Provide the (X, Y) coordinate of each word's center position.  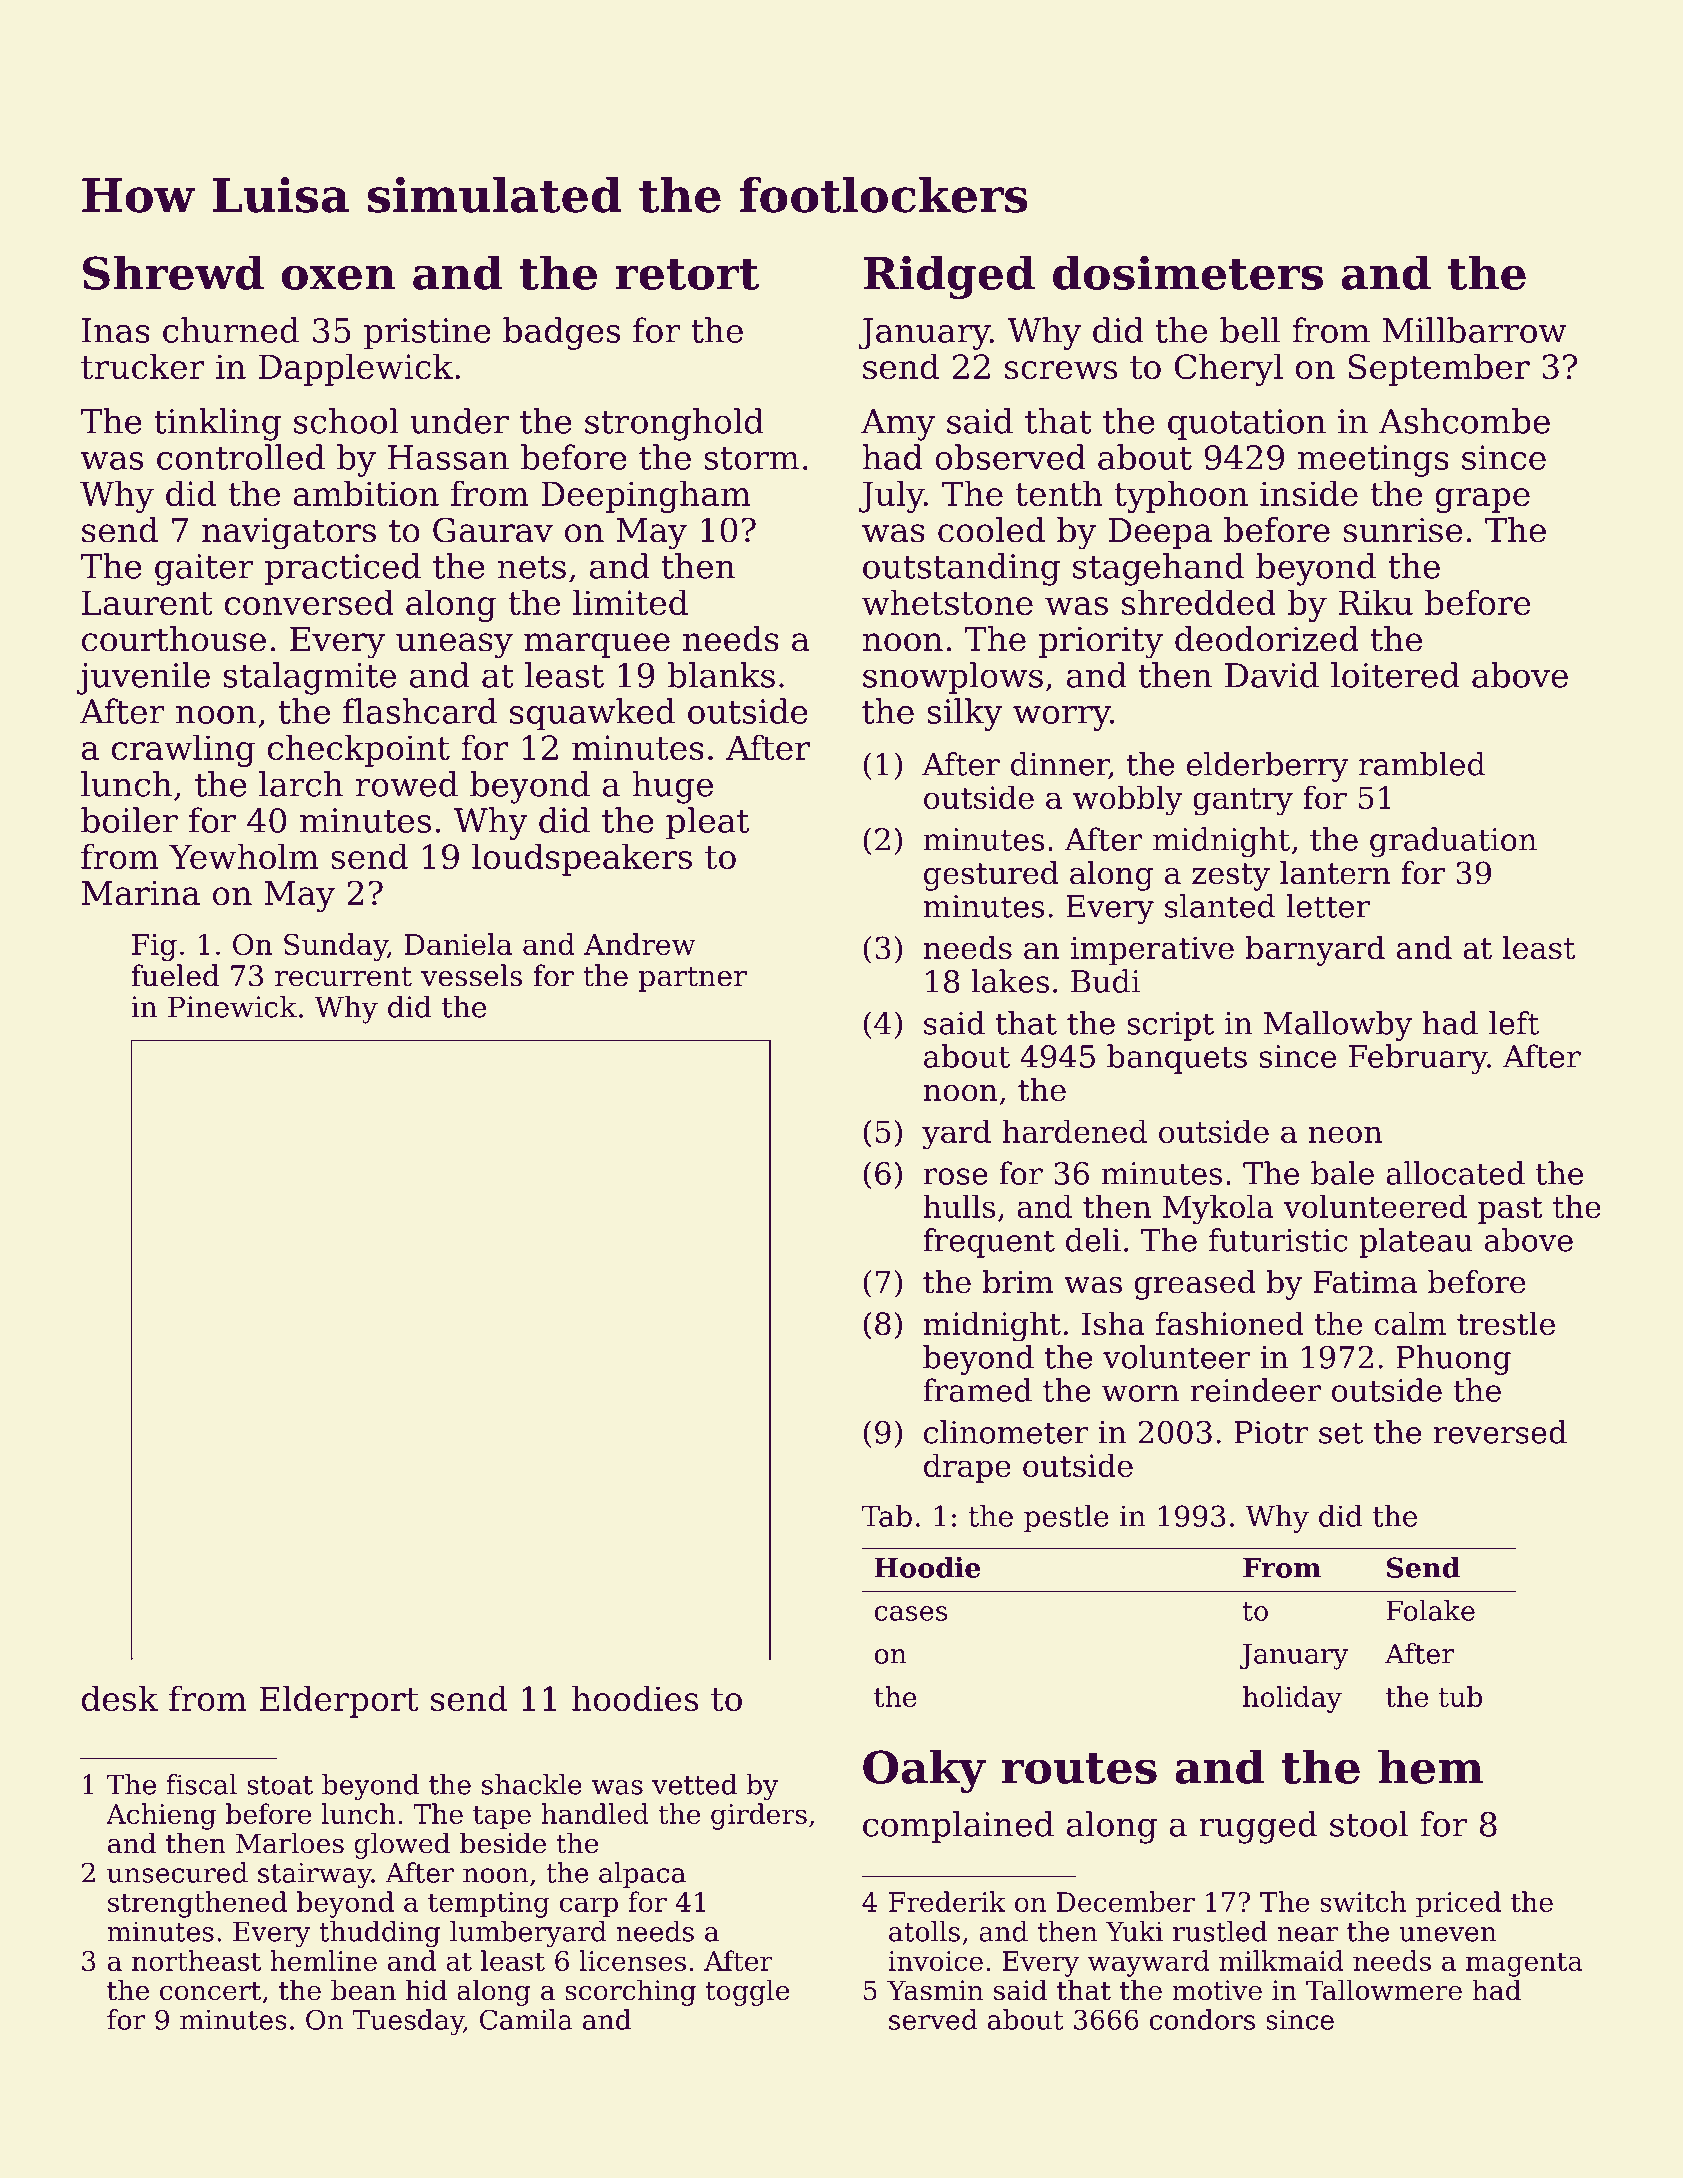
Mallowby (1338, 1026)
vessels (471, 975)
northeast (196, 1960)
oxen (338, 277)
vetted (694, 1784)
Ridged (949, 277)
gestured (991, 876)
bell (1250, 330)
